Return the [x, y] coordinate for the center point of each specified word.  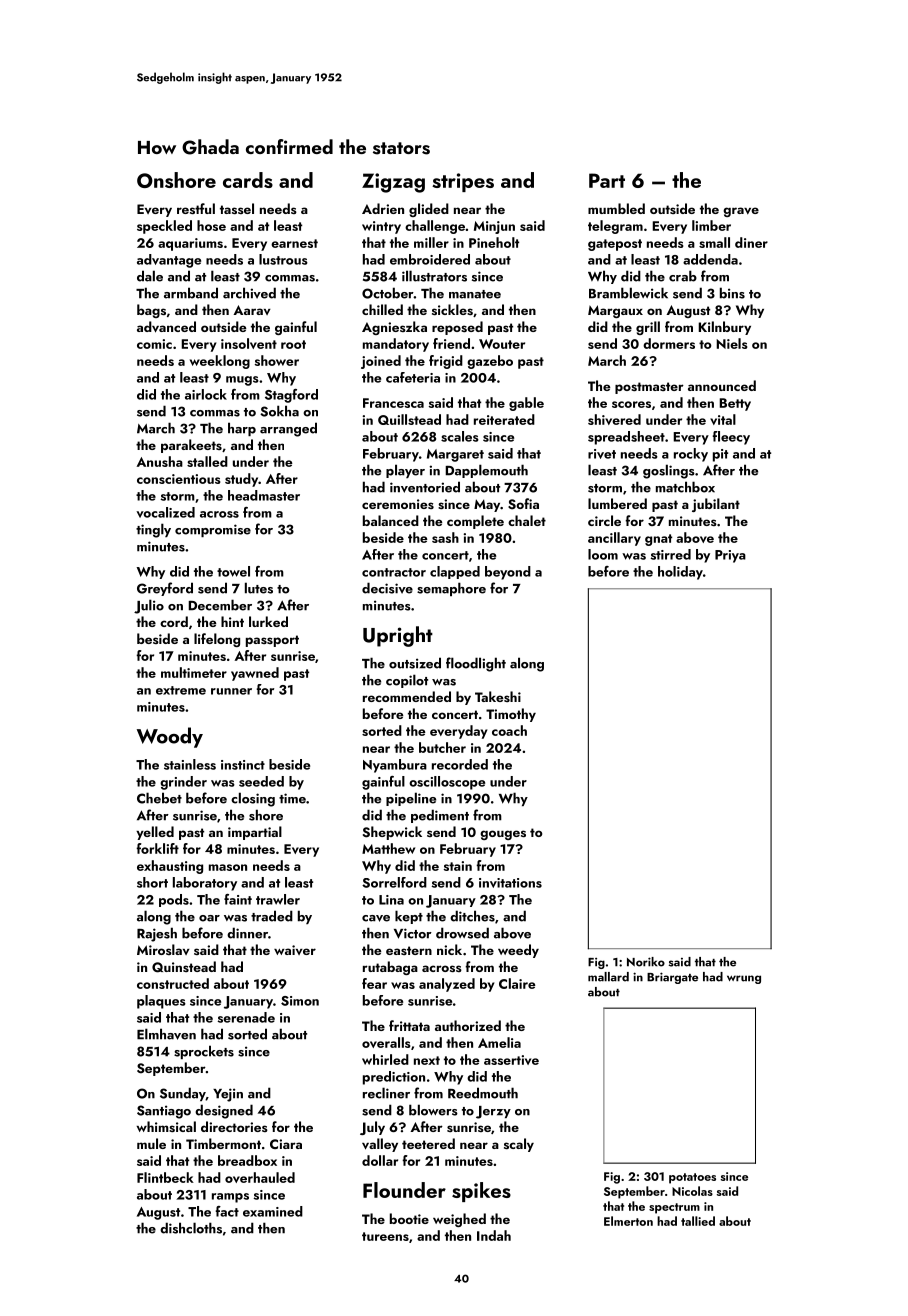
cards [248, 180]
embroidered [430, 259]
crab [683, 276]
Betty [735, 404]
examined [273, 1211]
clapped [455, 572]
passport [272, 641]
